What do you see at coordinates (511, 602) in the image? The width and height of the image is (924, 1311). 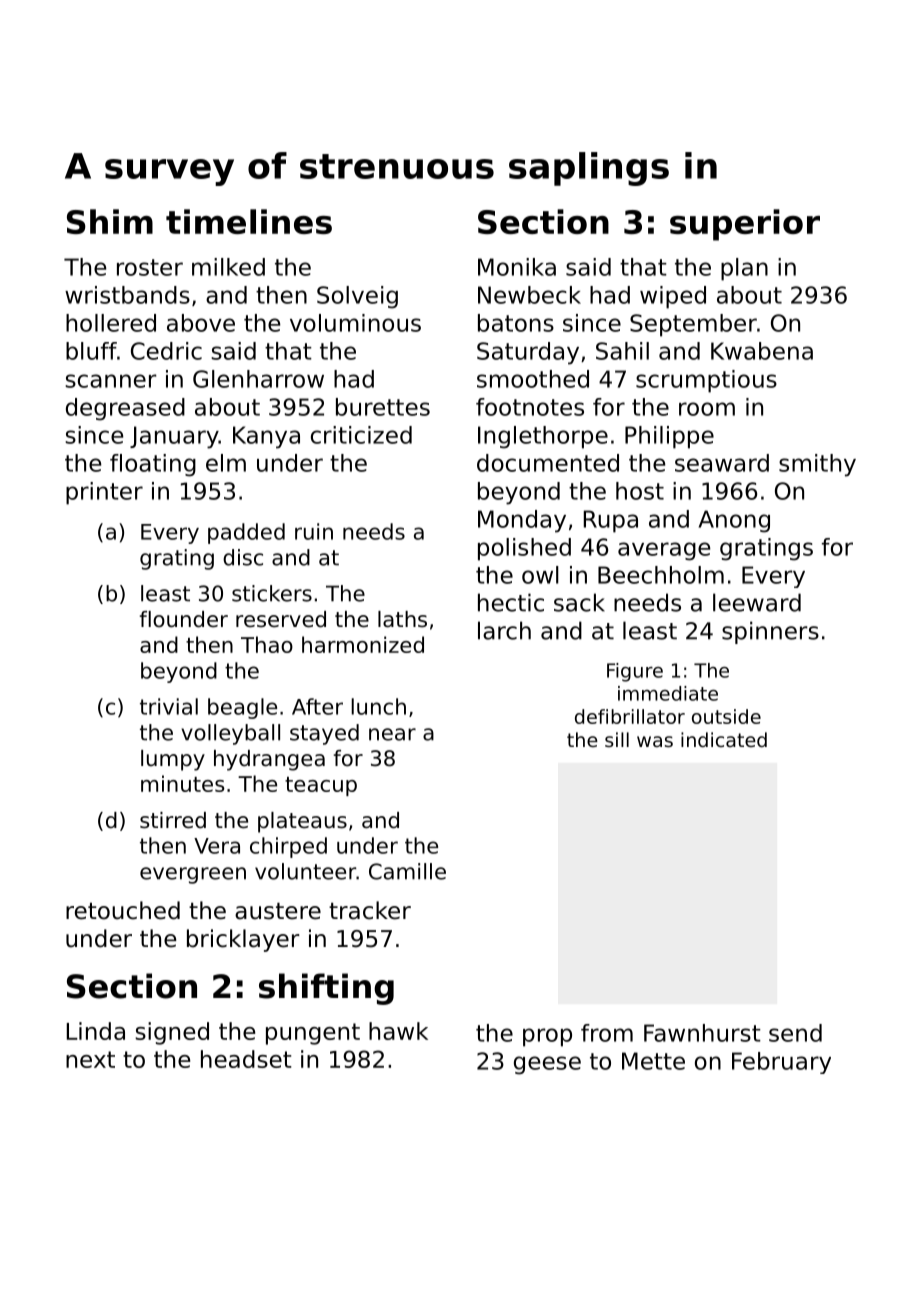 I see `hectic` at bounding box center [511, 602].
